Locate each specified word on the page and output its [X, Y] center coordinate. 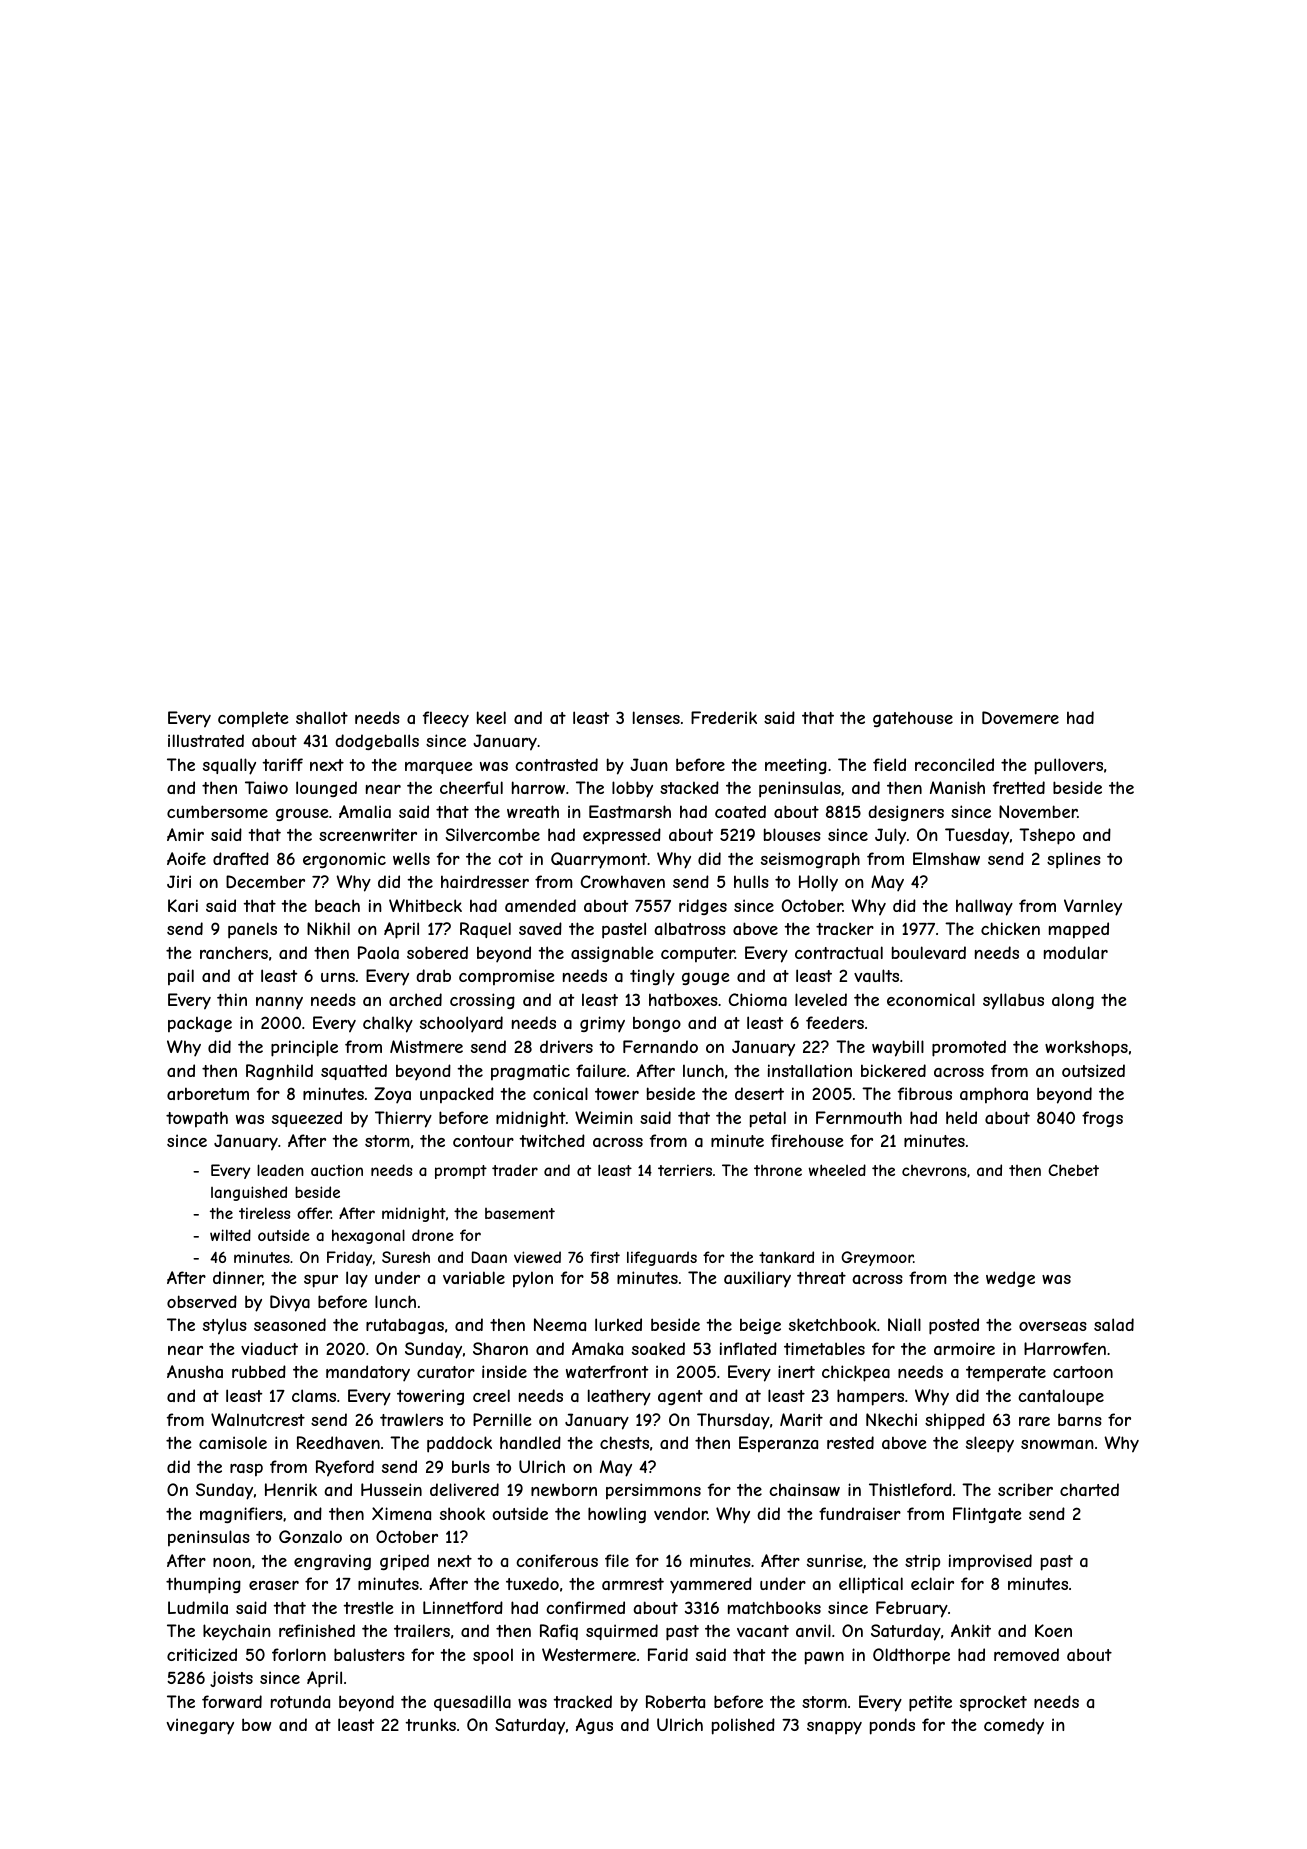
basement [520, 1213]
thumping [203, 1585]
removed [1026, 1654]
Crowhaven [623, 881]
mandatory [368, 1373]
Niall [904, 1324]
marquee [439, 767]
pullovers [1069, 766]
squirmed [622, 1632]
